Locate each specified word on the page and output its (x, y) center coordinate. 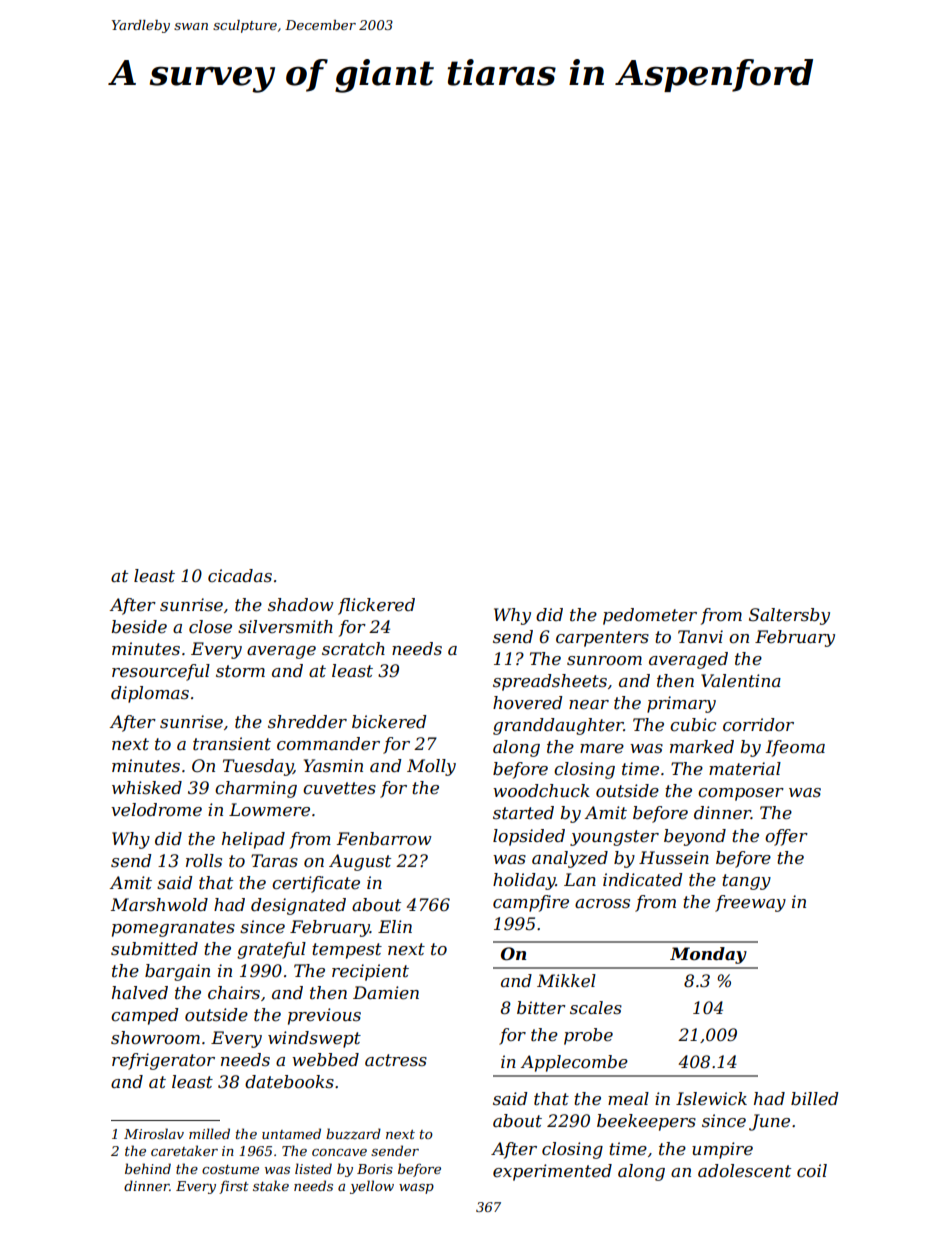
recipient (370, 972)
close (210, 627)
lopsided (529, 837)
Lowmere (269, 810)
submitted (154, 949)
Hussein (674, 858)
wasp (416, 1189)
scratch (353, 649)
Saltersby (789, 616)
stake (271, 1185)
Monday (708, 955)
